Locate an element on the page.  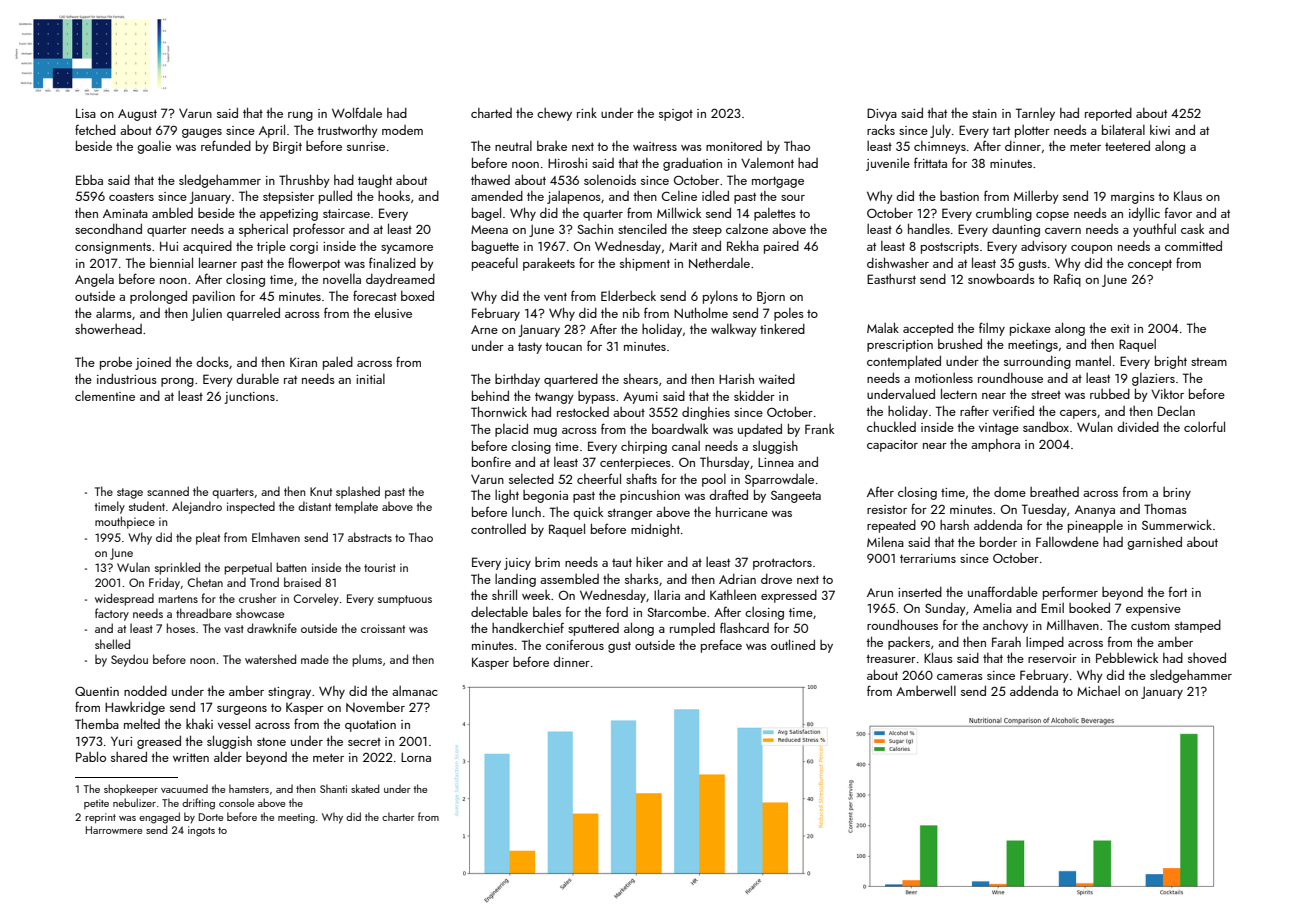
amphora is located at coordinates (995, 445).
